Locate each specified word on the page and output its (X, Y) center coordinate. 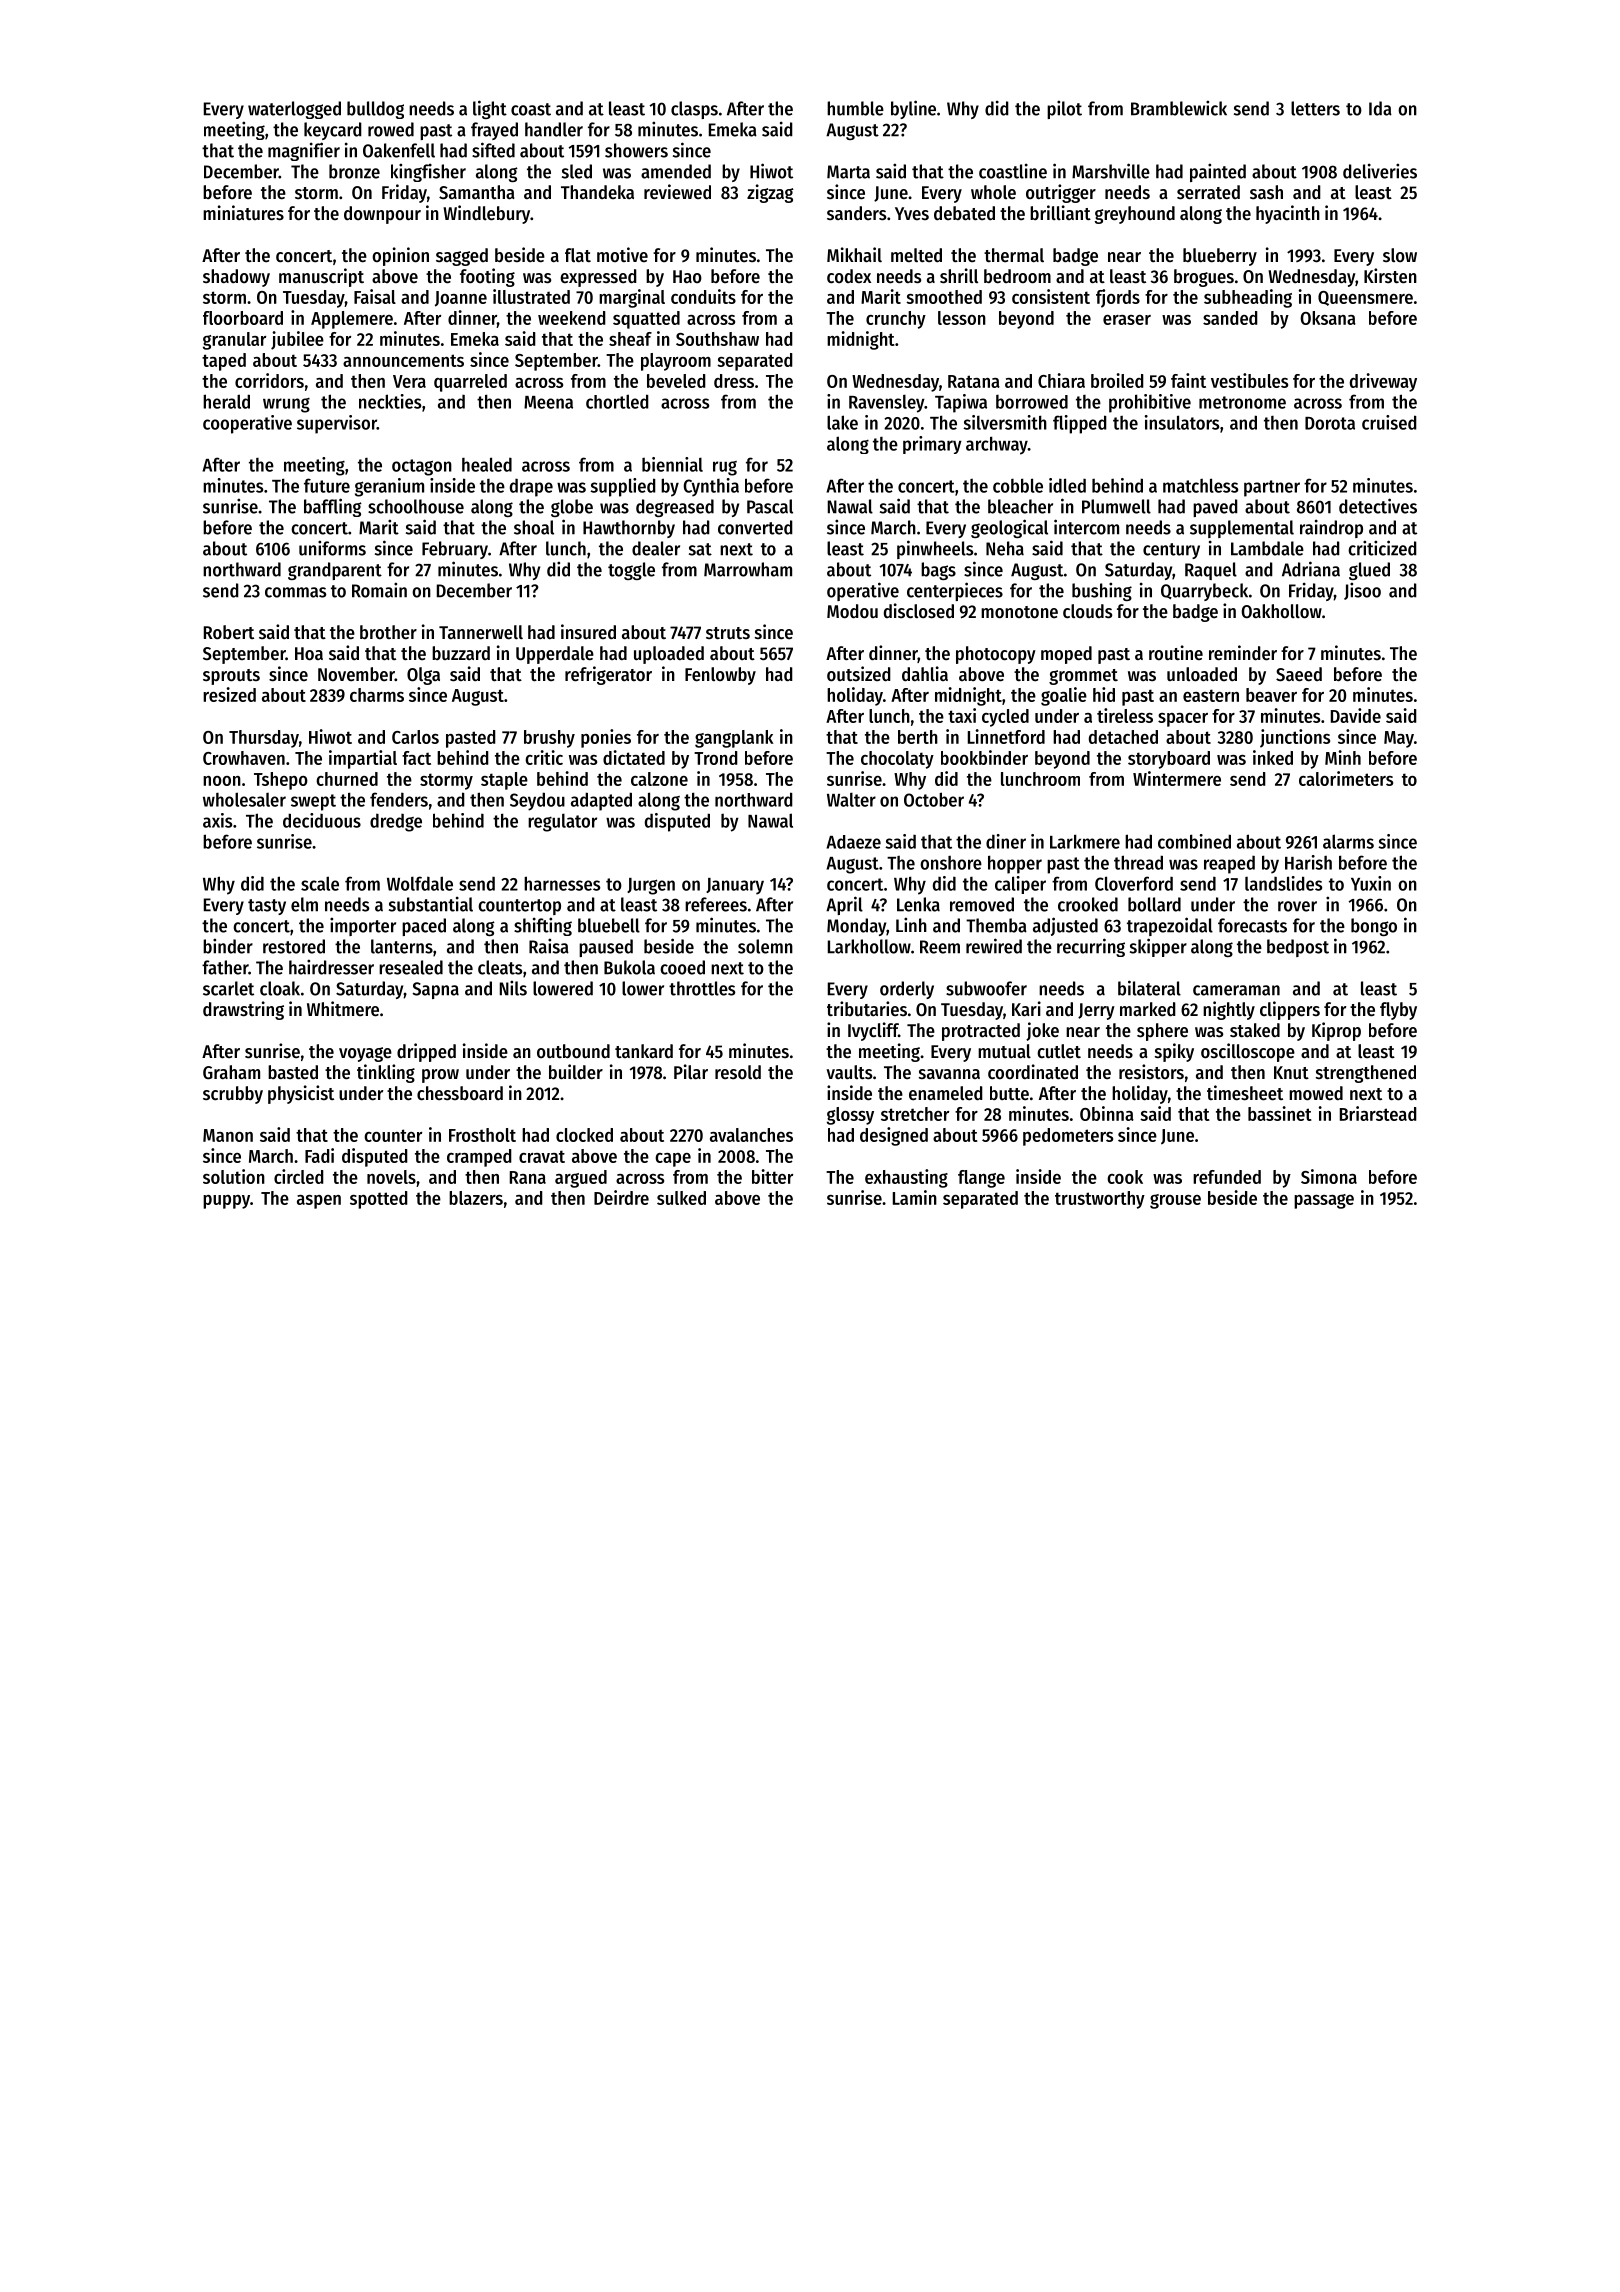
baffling (333, 507)
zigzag (770, 193)
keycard (333, 131)
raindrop (1331, 528)
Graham (231, 1072)
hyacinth (1288, 214)
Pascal (770, 506)
